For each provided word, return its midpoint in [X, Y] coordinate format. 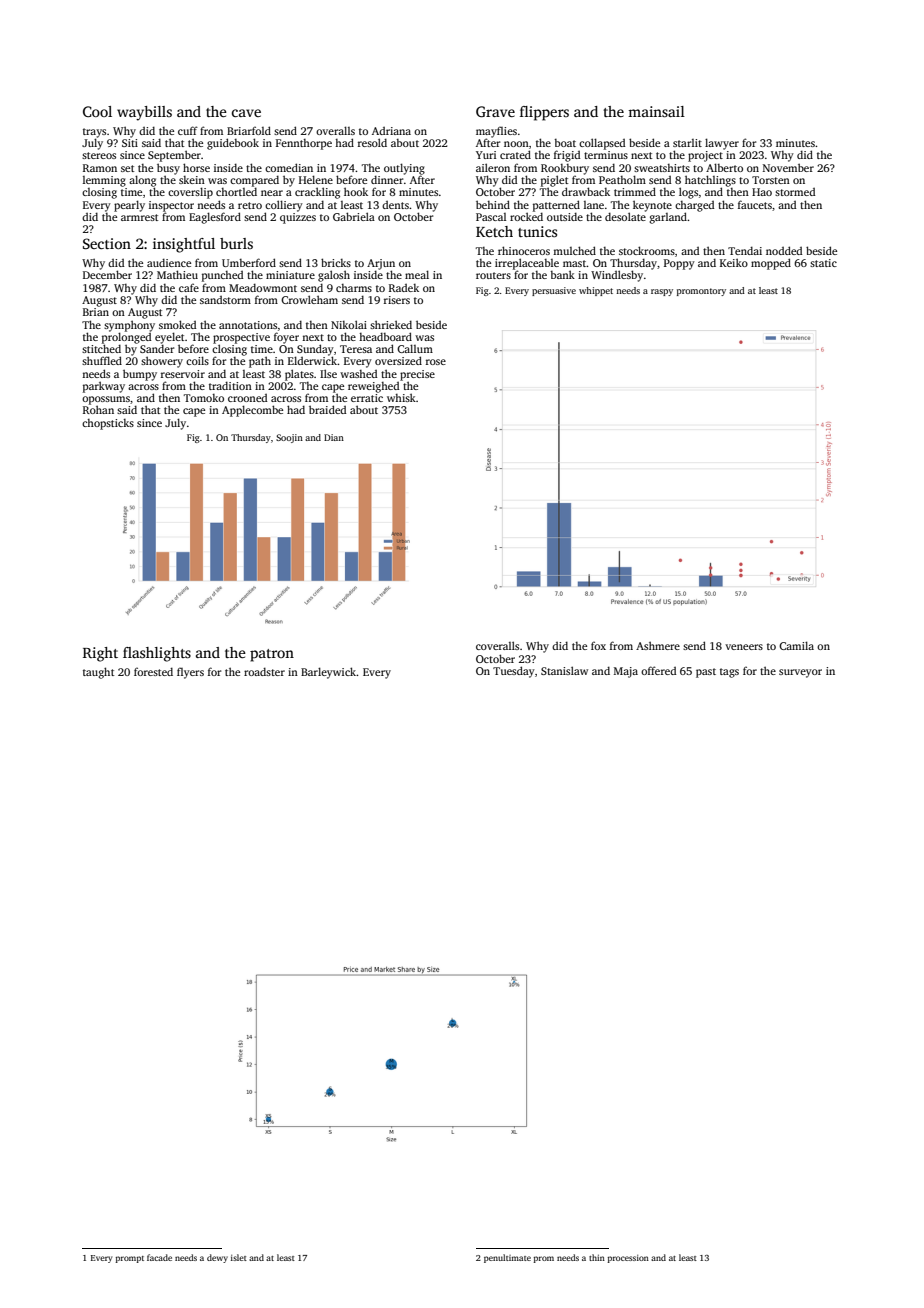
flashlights [157, 654]
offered [658, 670]
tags [729, 673]
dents [395, 205]
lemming [104, 181]
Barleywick [329, 673]
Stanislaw [564, 670]
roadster [264, 671]
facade [159, 1257]
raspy [662, 292]
